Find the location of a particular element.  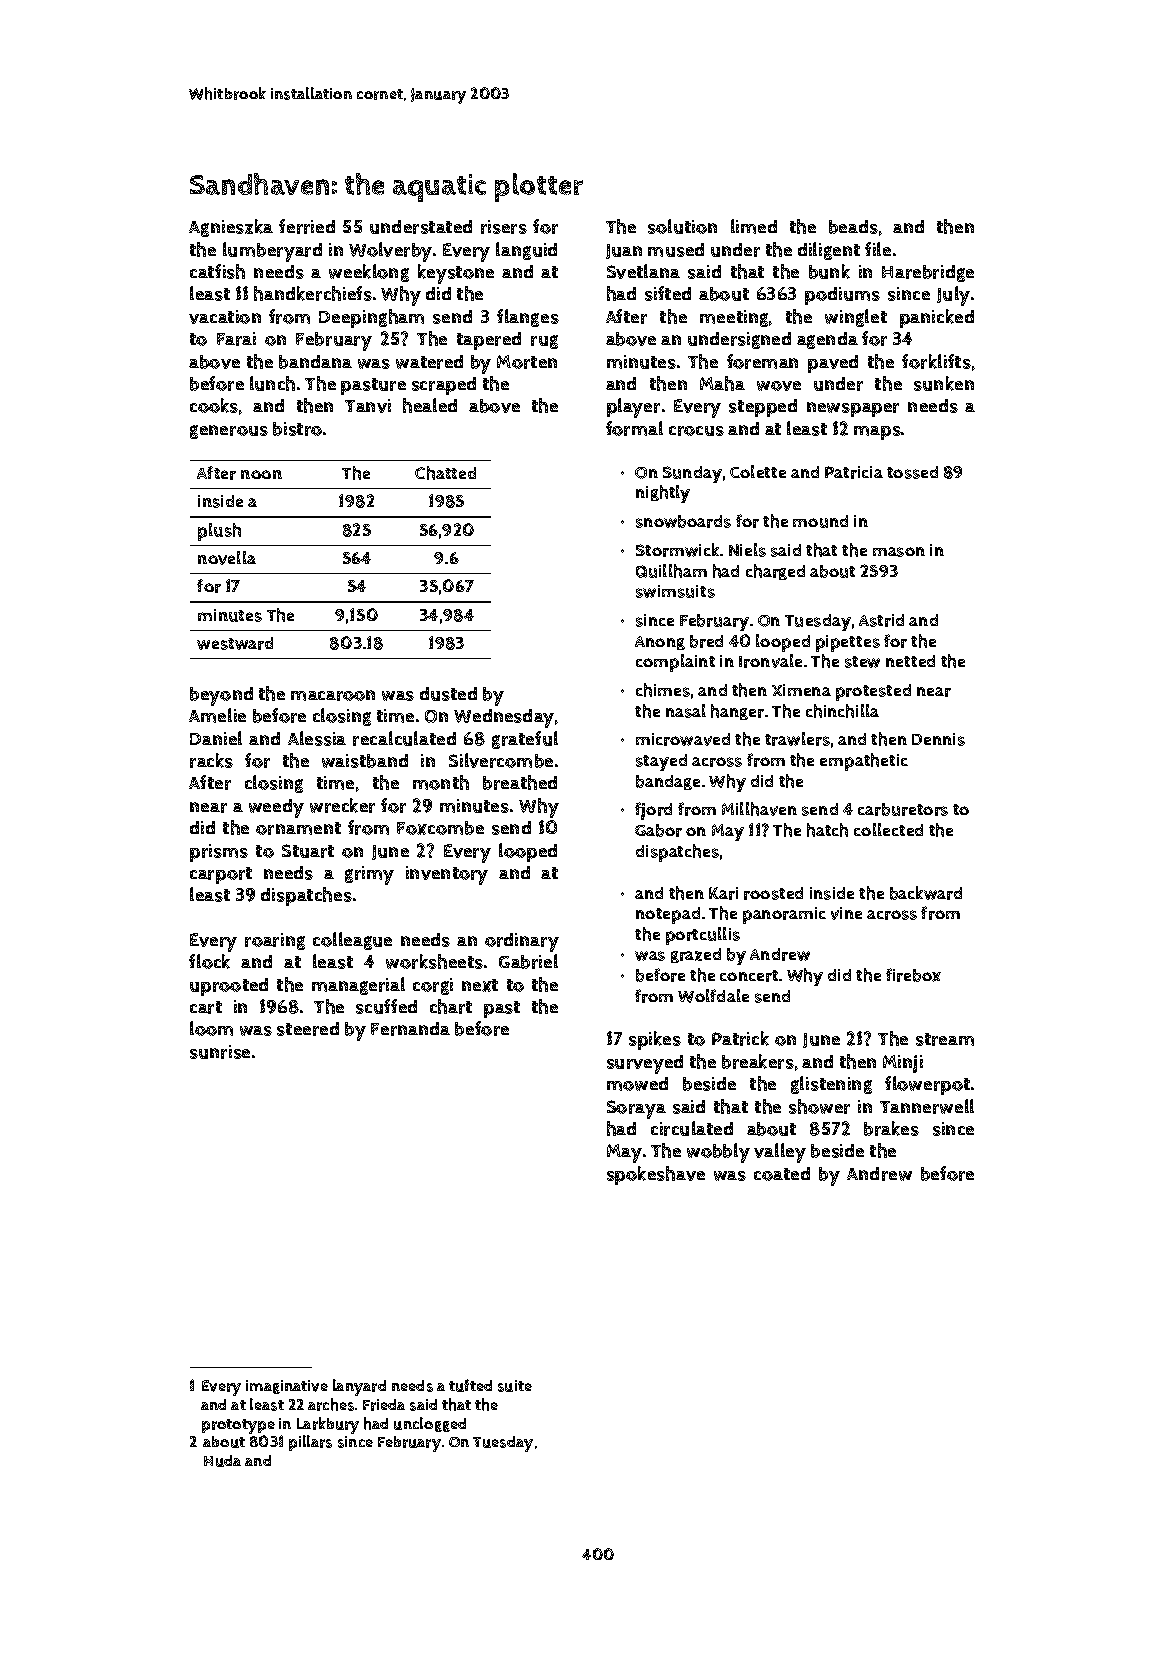

Chatted is located at coordinates (445, 473).
